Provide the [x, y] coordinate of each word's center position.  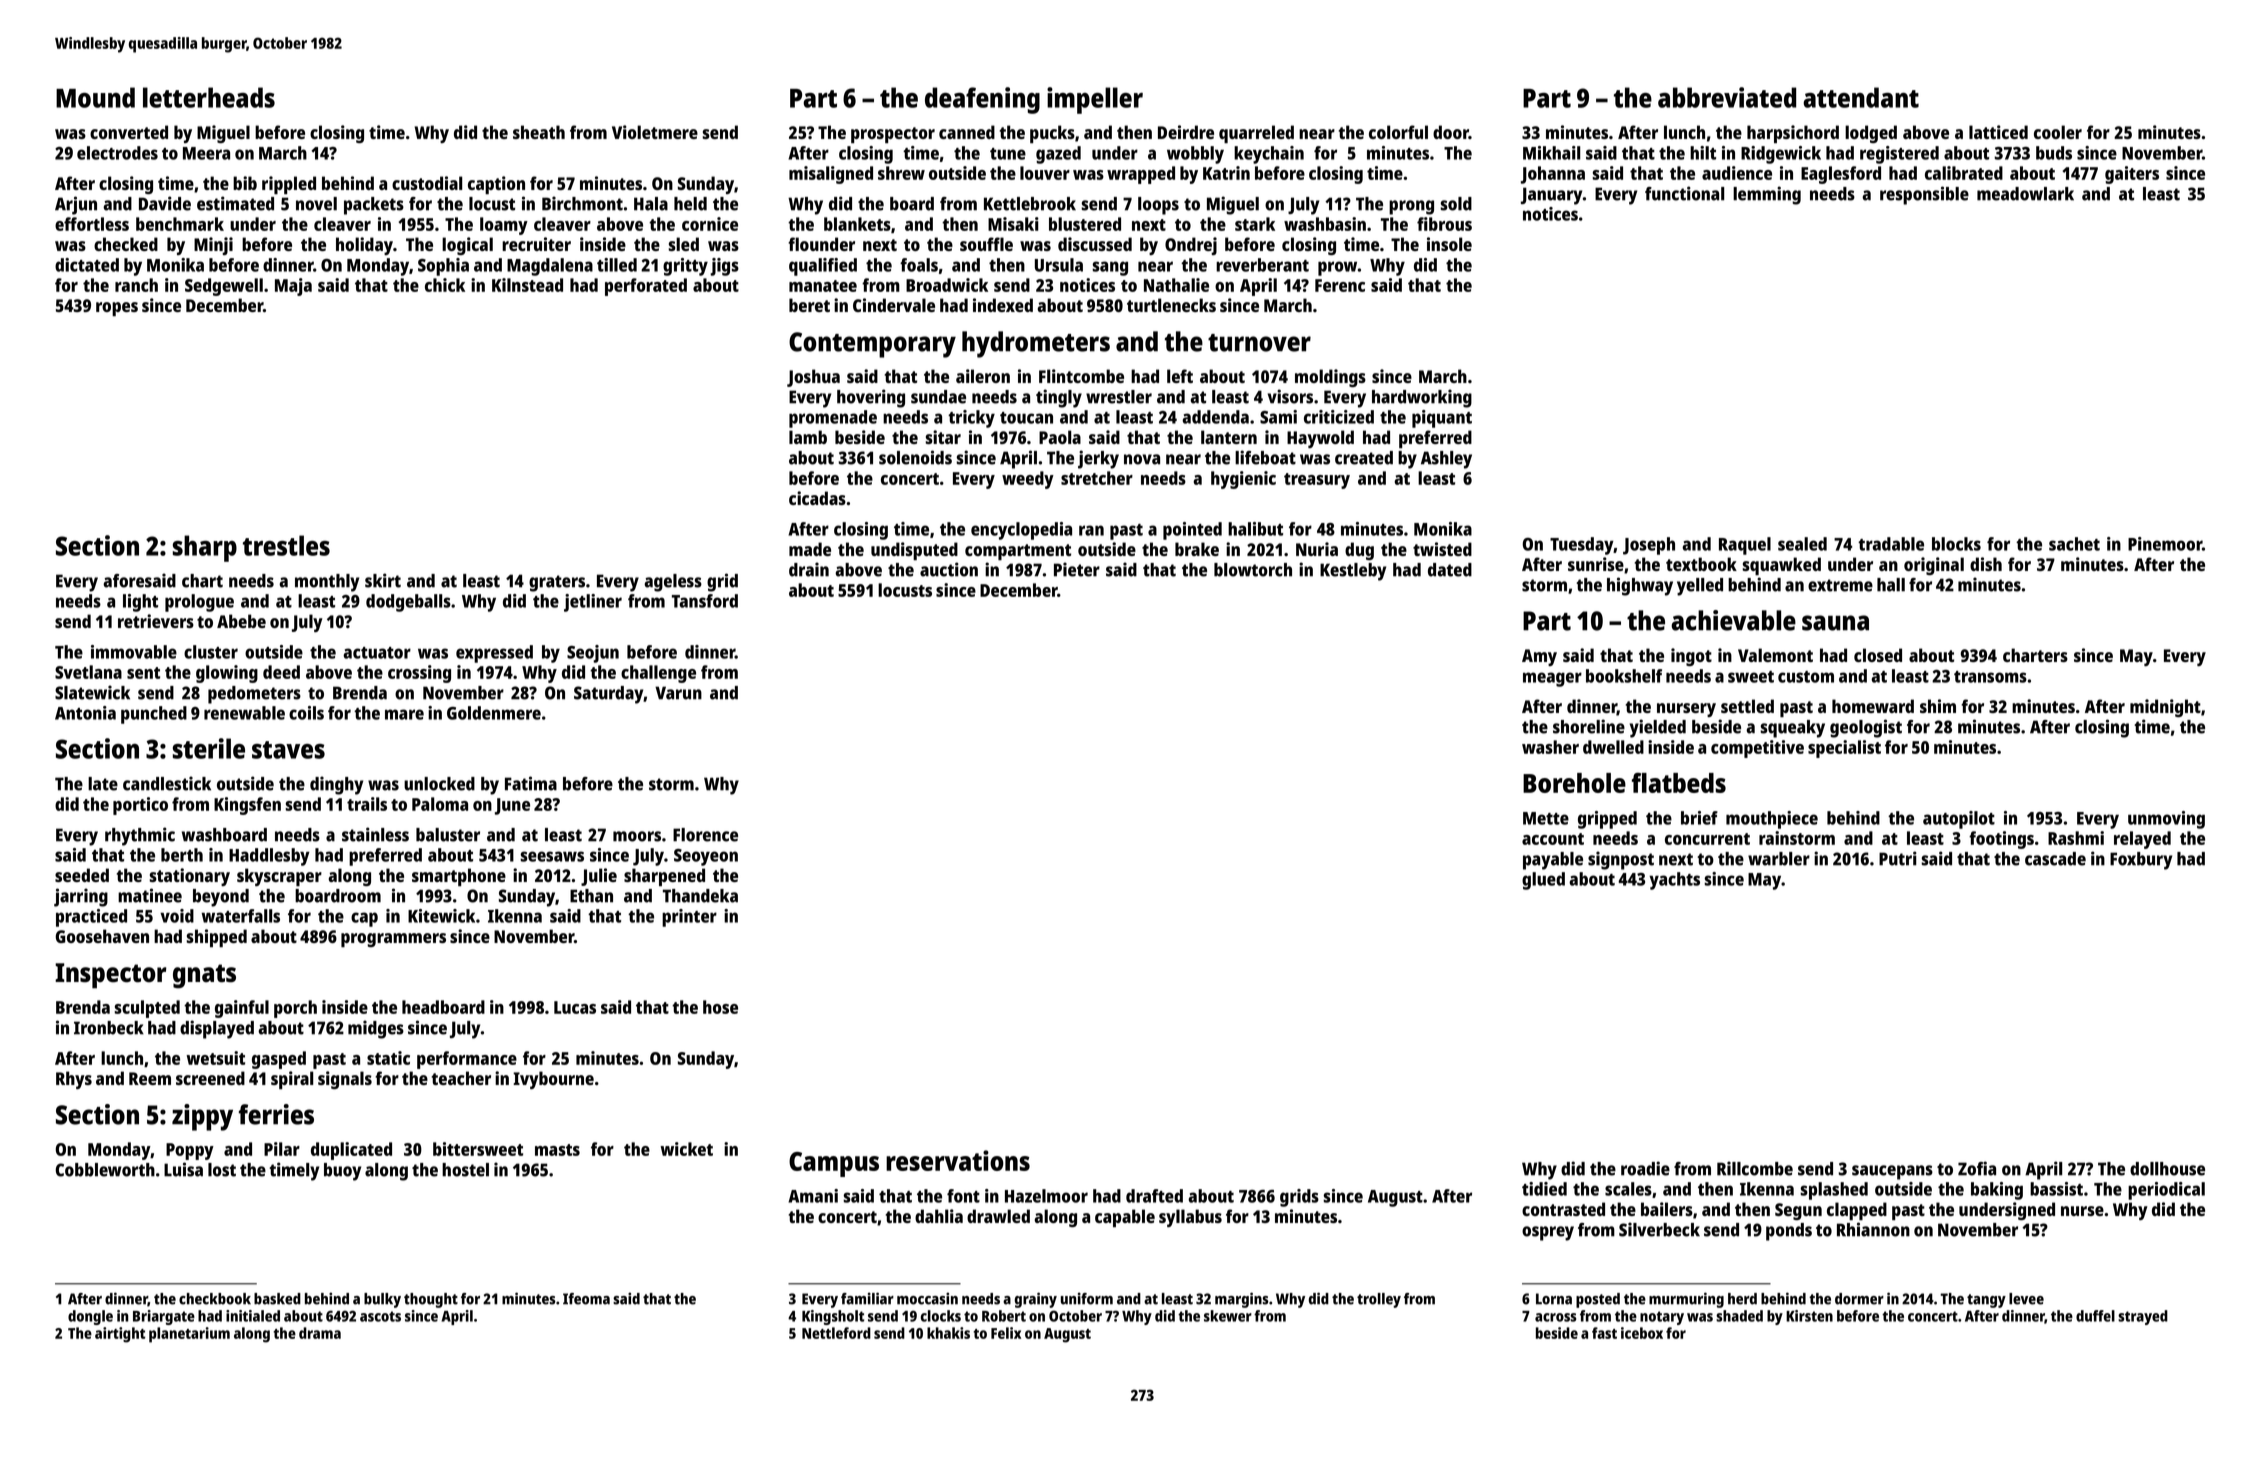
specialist [1844, 749]
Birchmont [582, 203]
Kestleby [1353, 572]
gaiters [2132, 175]
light [140, 603]
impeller [1095, 100]
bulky [382, 1300]
